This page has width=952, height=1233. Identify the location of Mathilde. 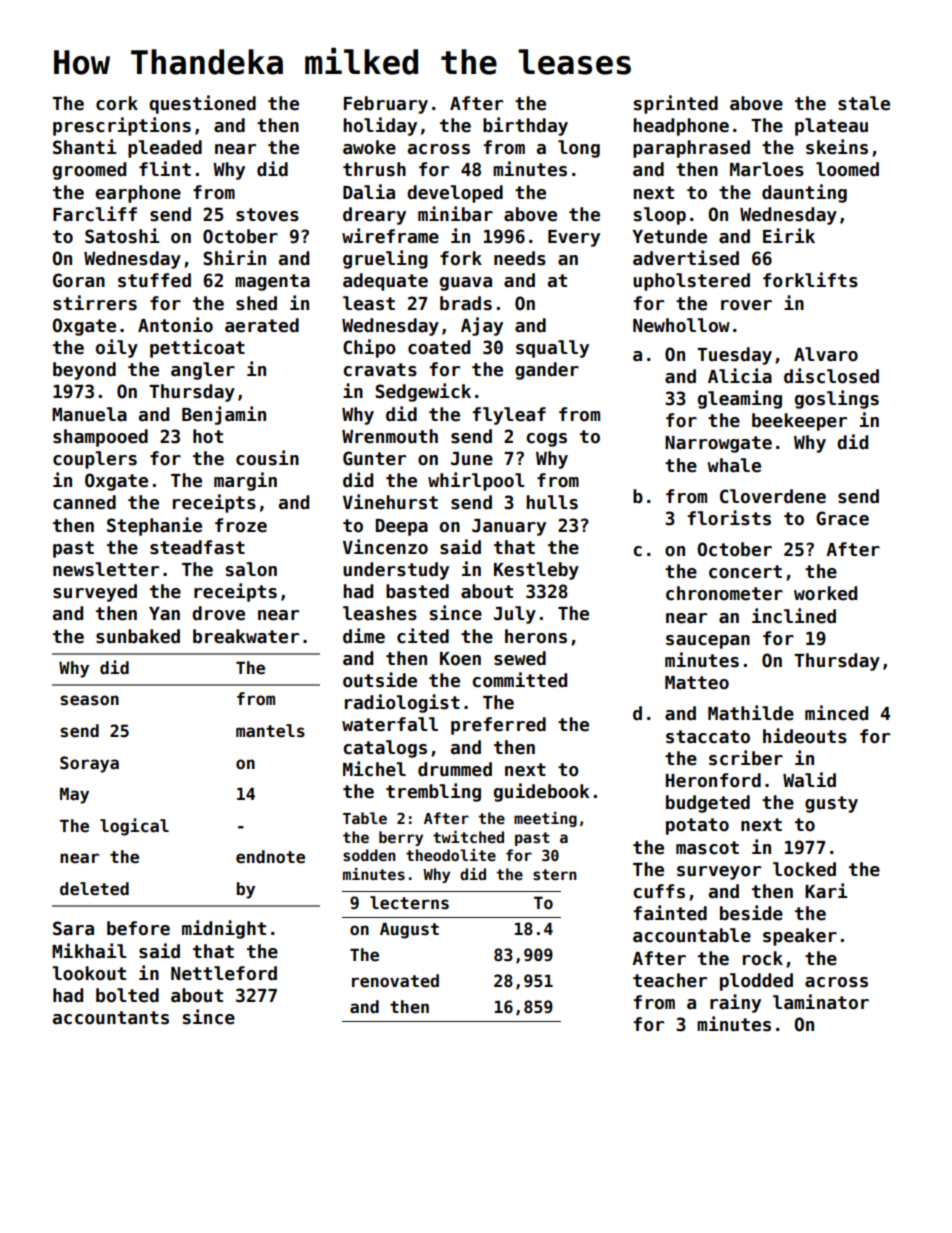
(751, 713).
